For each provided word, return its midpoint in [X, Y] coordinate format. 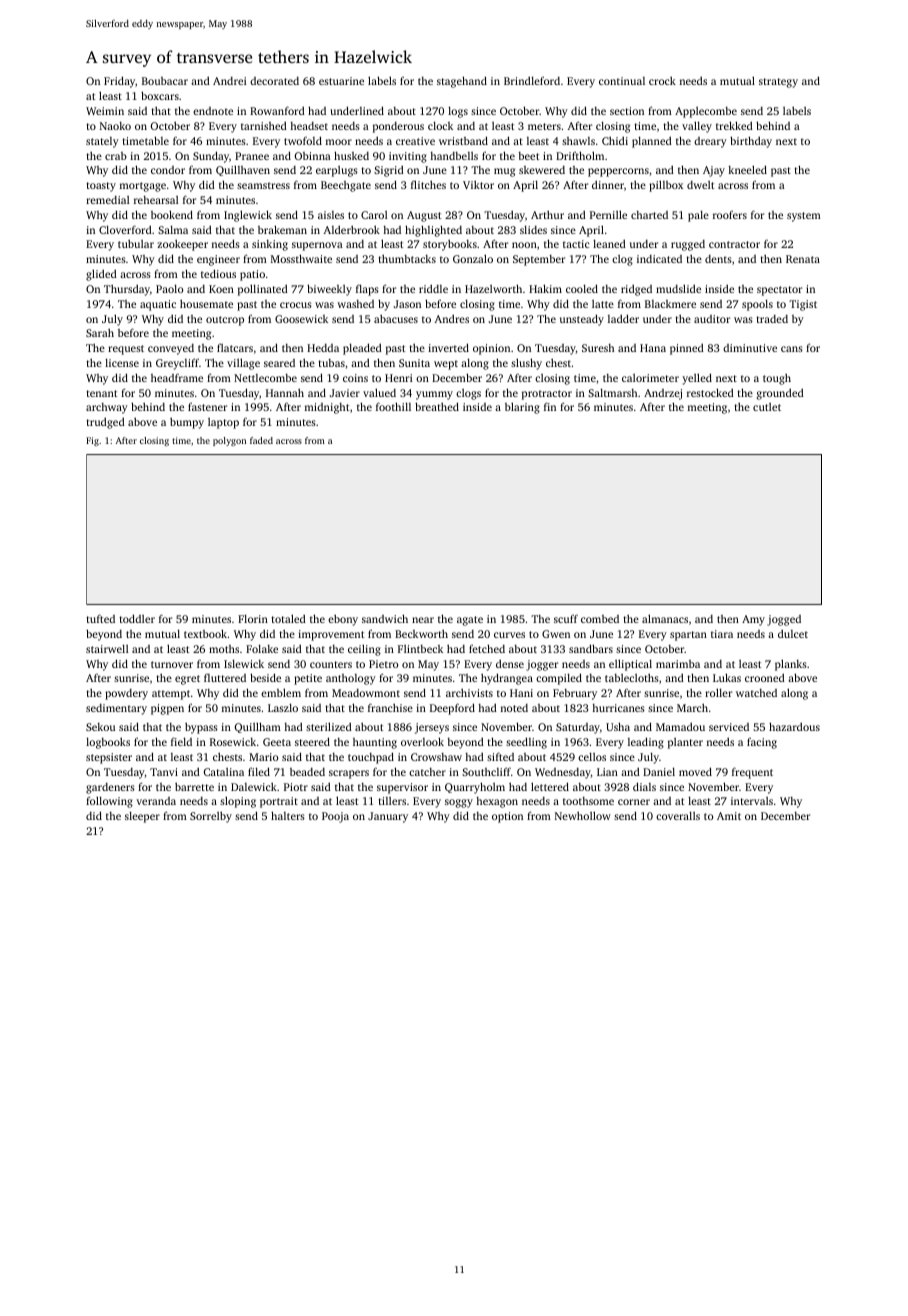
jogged [784, 620]
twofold [303, 140]
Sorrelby [211, 817]
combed [600, 619]
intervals [752, 801]
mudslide [678, 288]
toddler [137, 618]
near [423, 620]
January [388, 817]
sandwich [385, 618]
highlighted [433, 231]
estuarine [341, 81]
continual [622, 81]
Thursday [127, 290]
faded [261, 440]
